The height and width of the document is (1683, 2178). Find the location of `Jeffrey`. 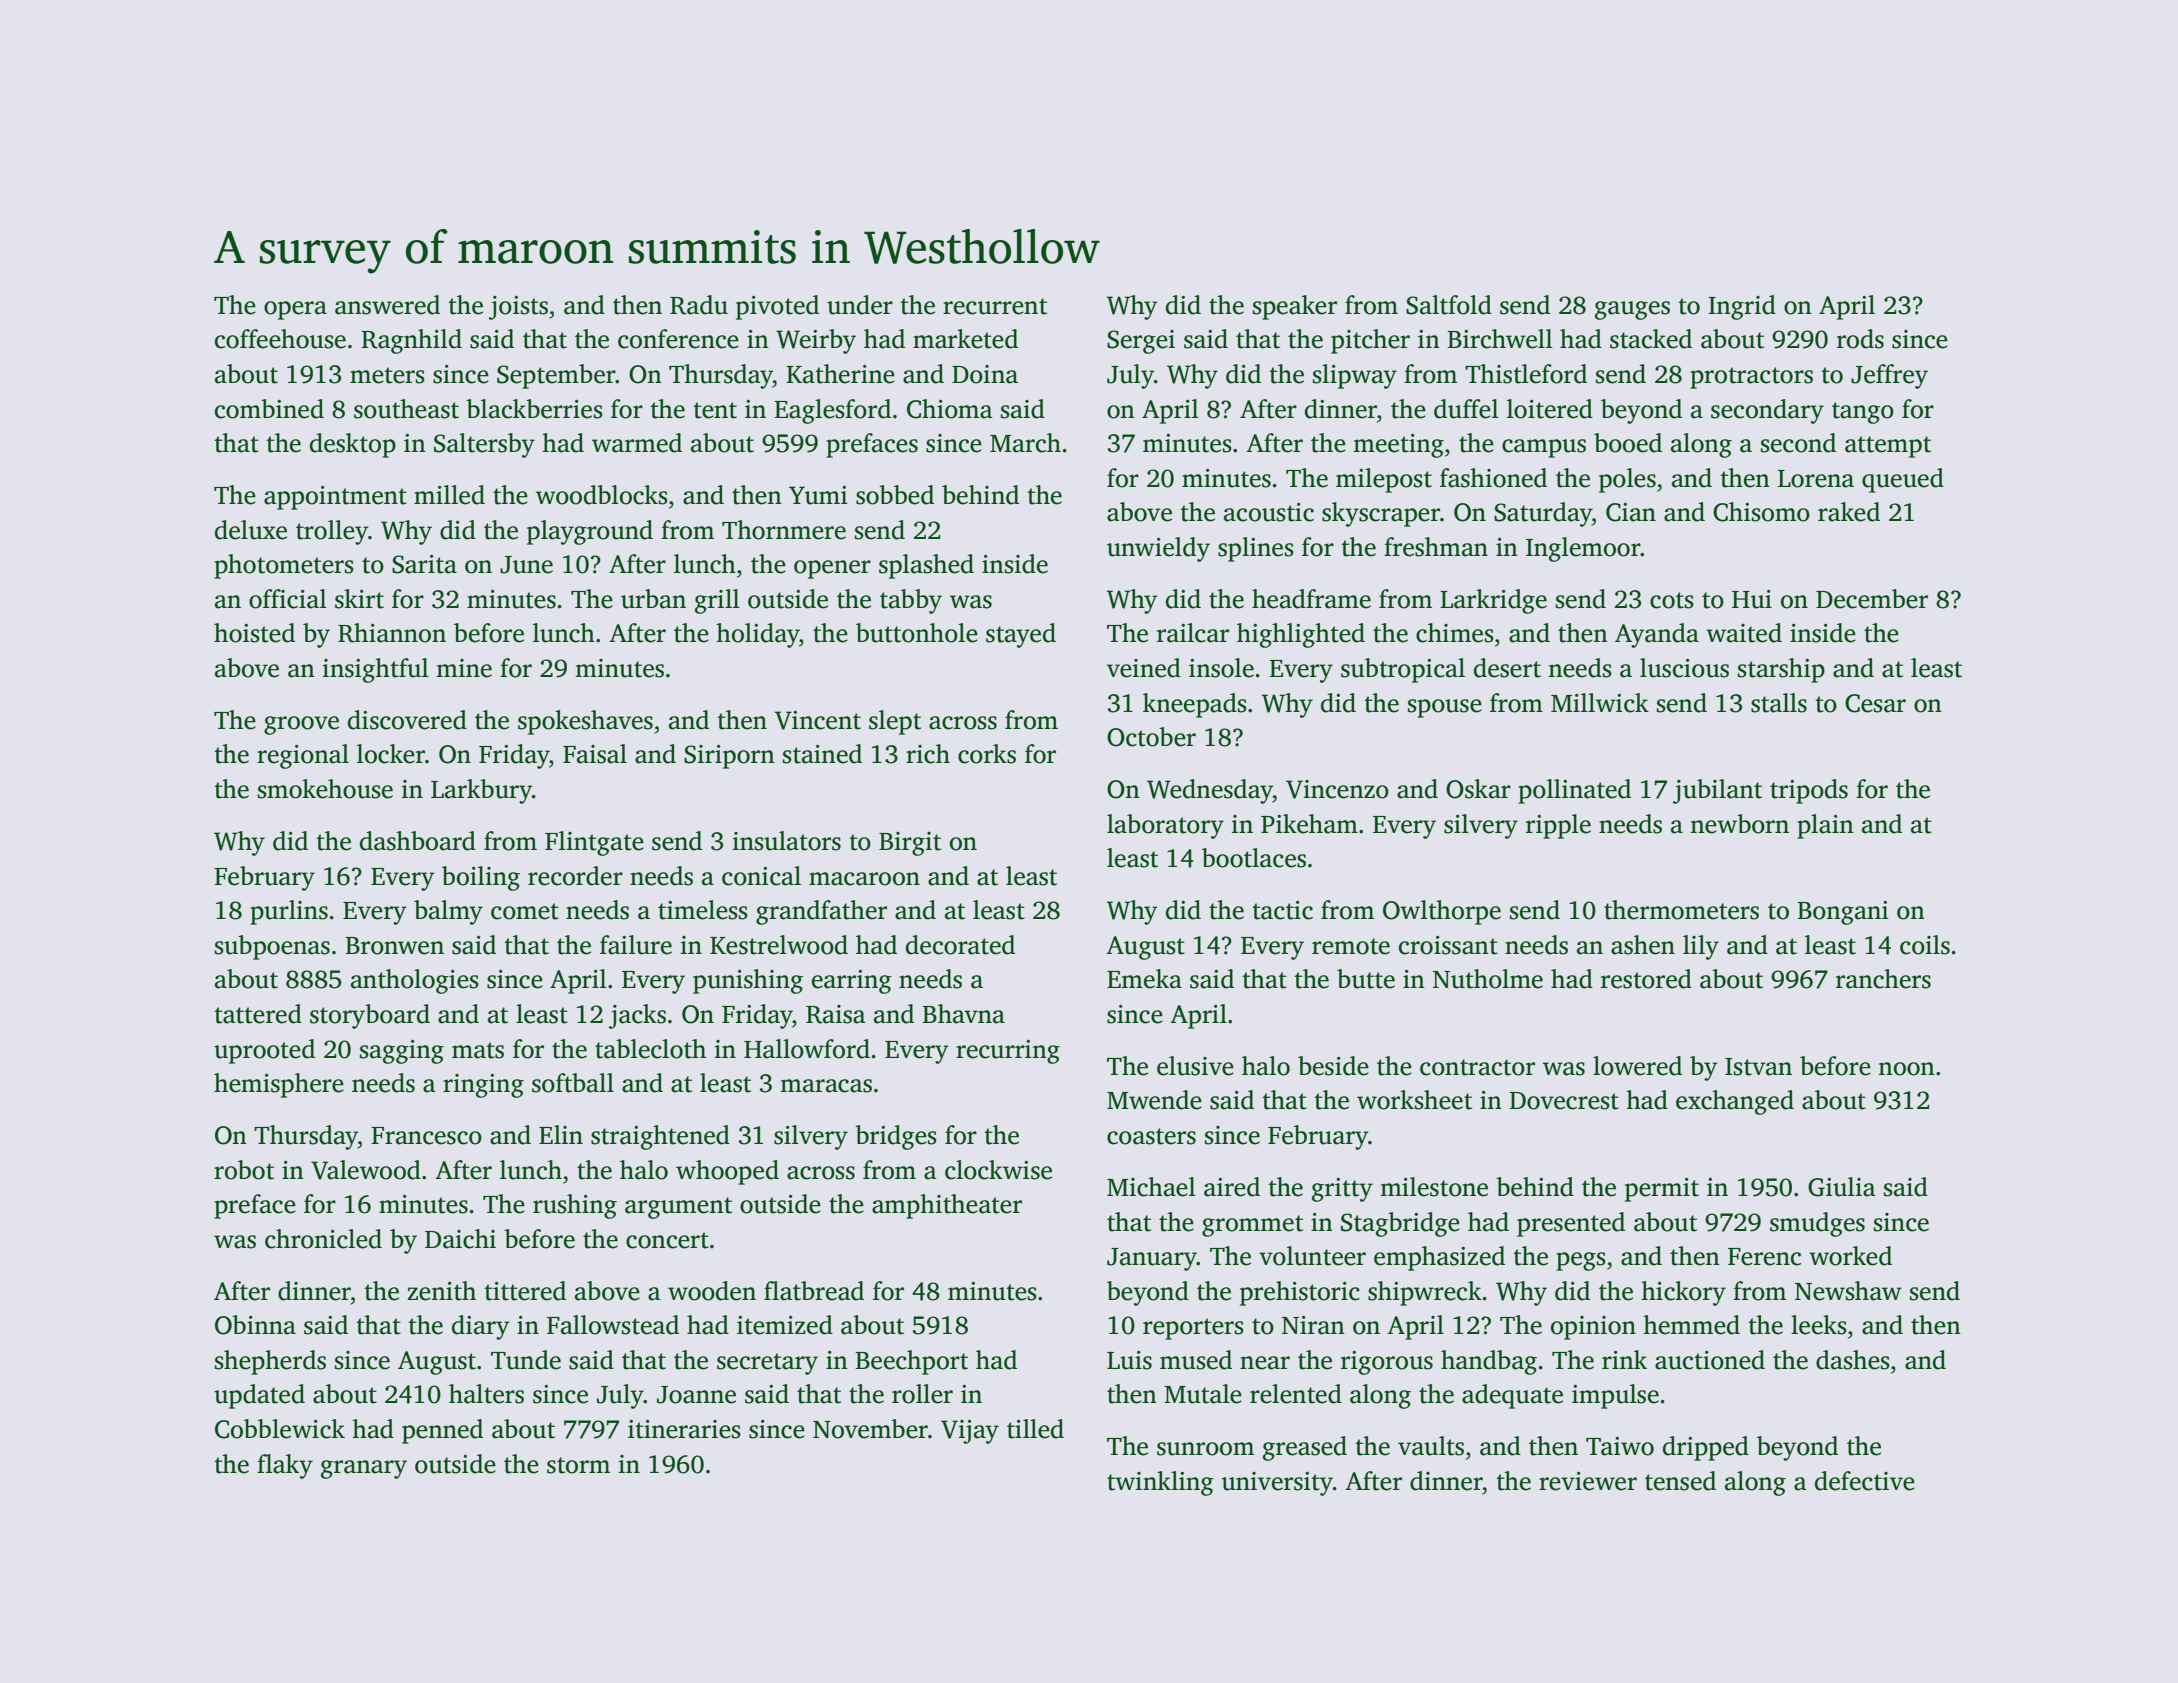

Jeffrey is located at coordinates (1889, 376).
